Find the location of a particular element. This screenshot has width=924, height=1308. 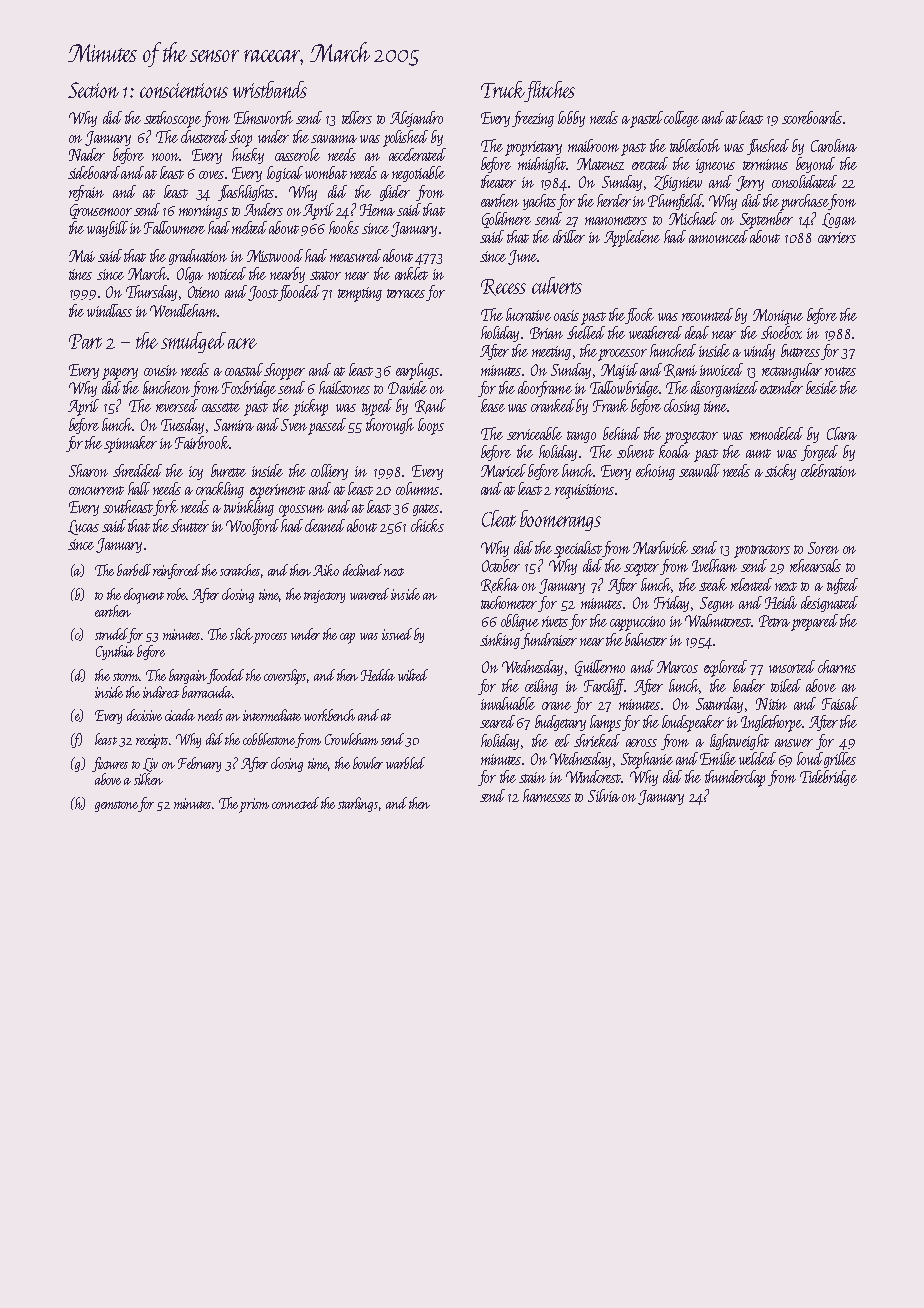

intermediate is located at coordinates (272, 715).
